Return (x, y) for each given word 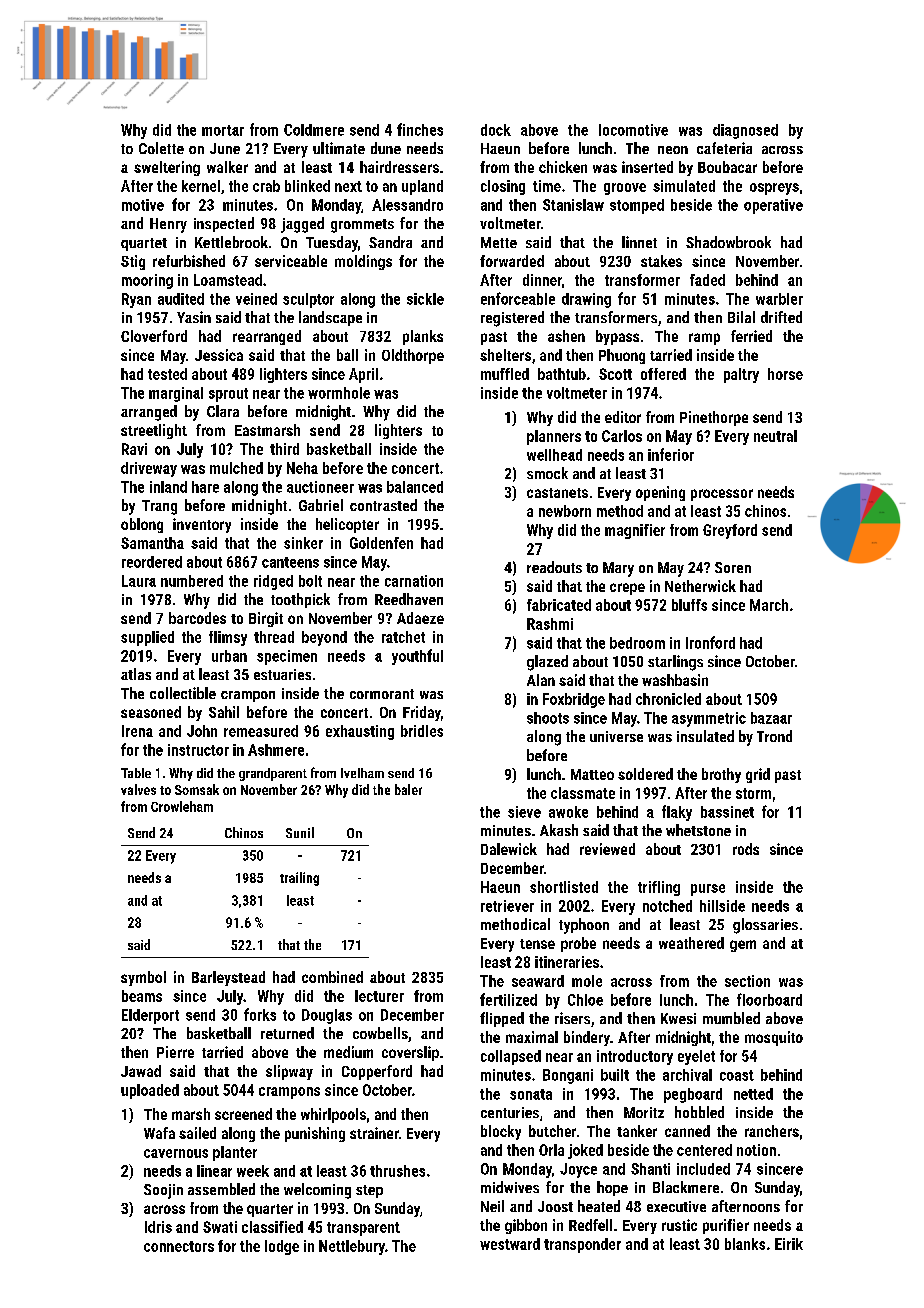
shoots (548, 718)
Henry (168, 225)
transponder (582, 1245)
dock (496, 130)
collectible (183, 693)
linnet (639, 242)
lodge (282, 1247)
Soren (733, 567)
